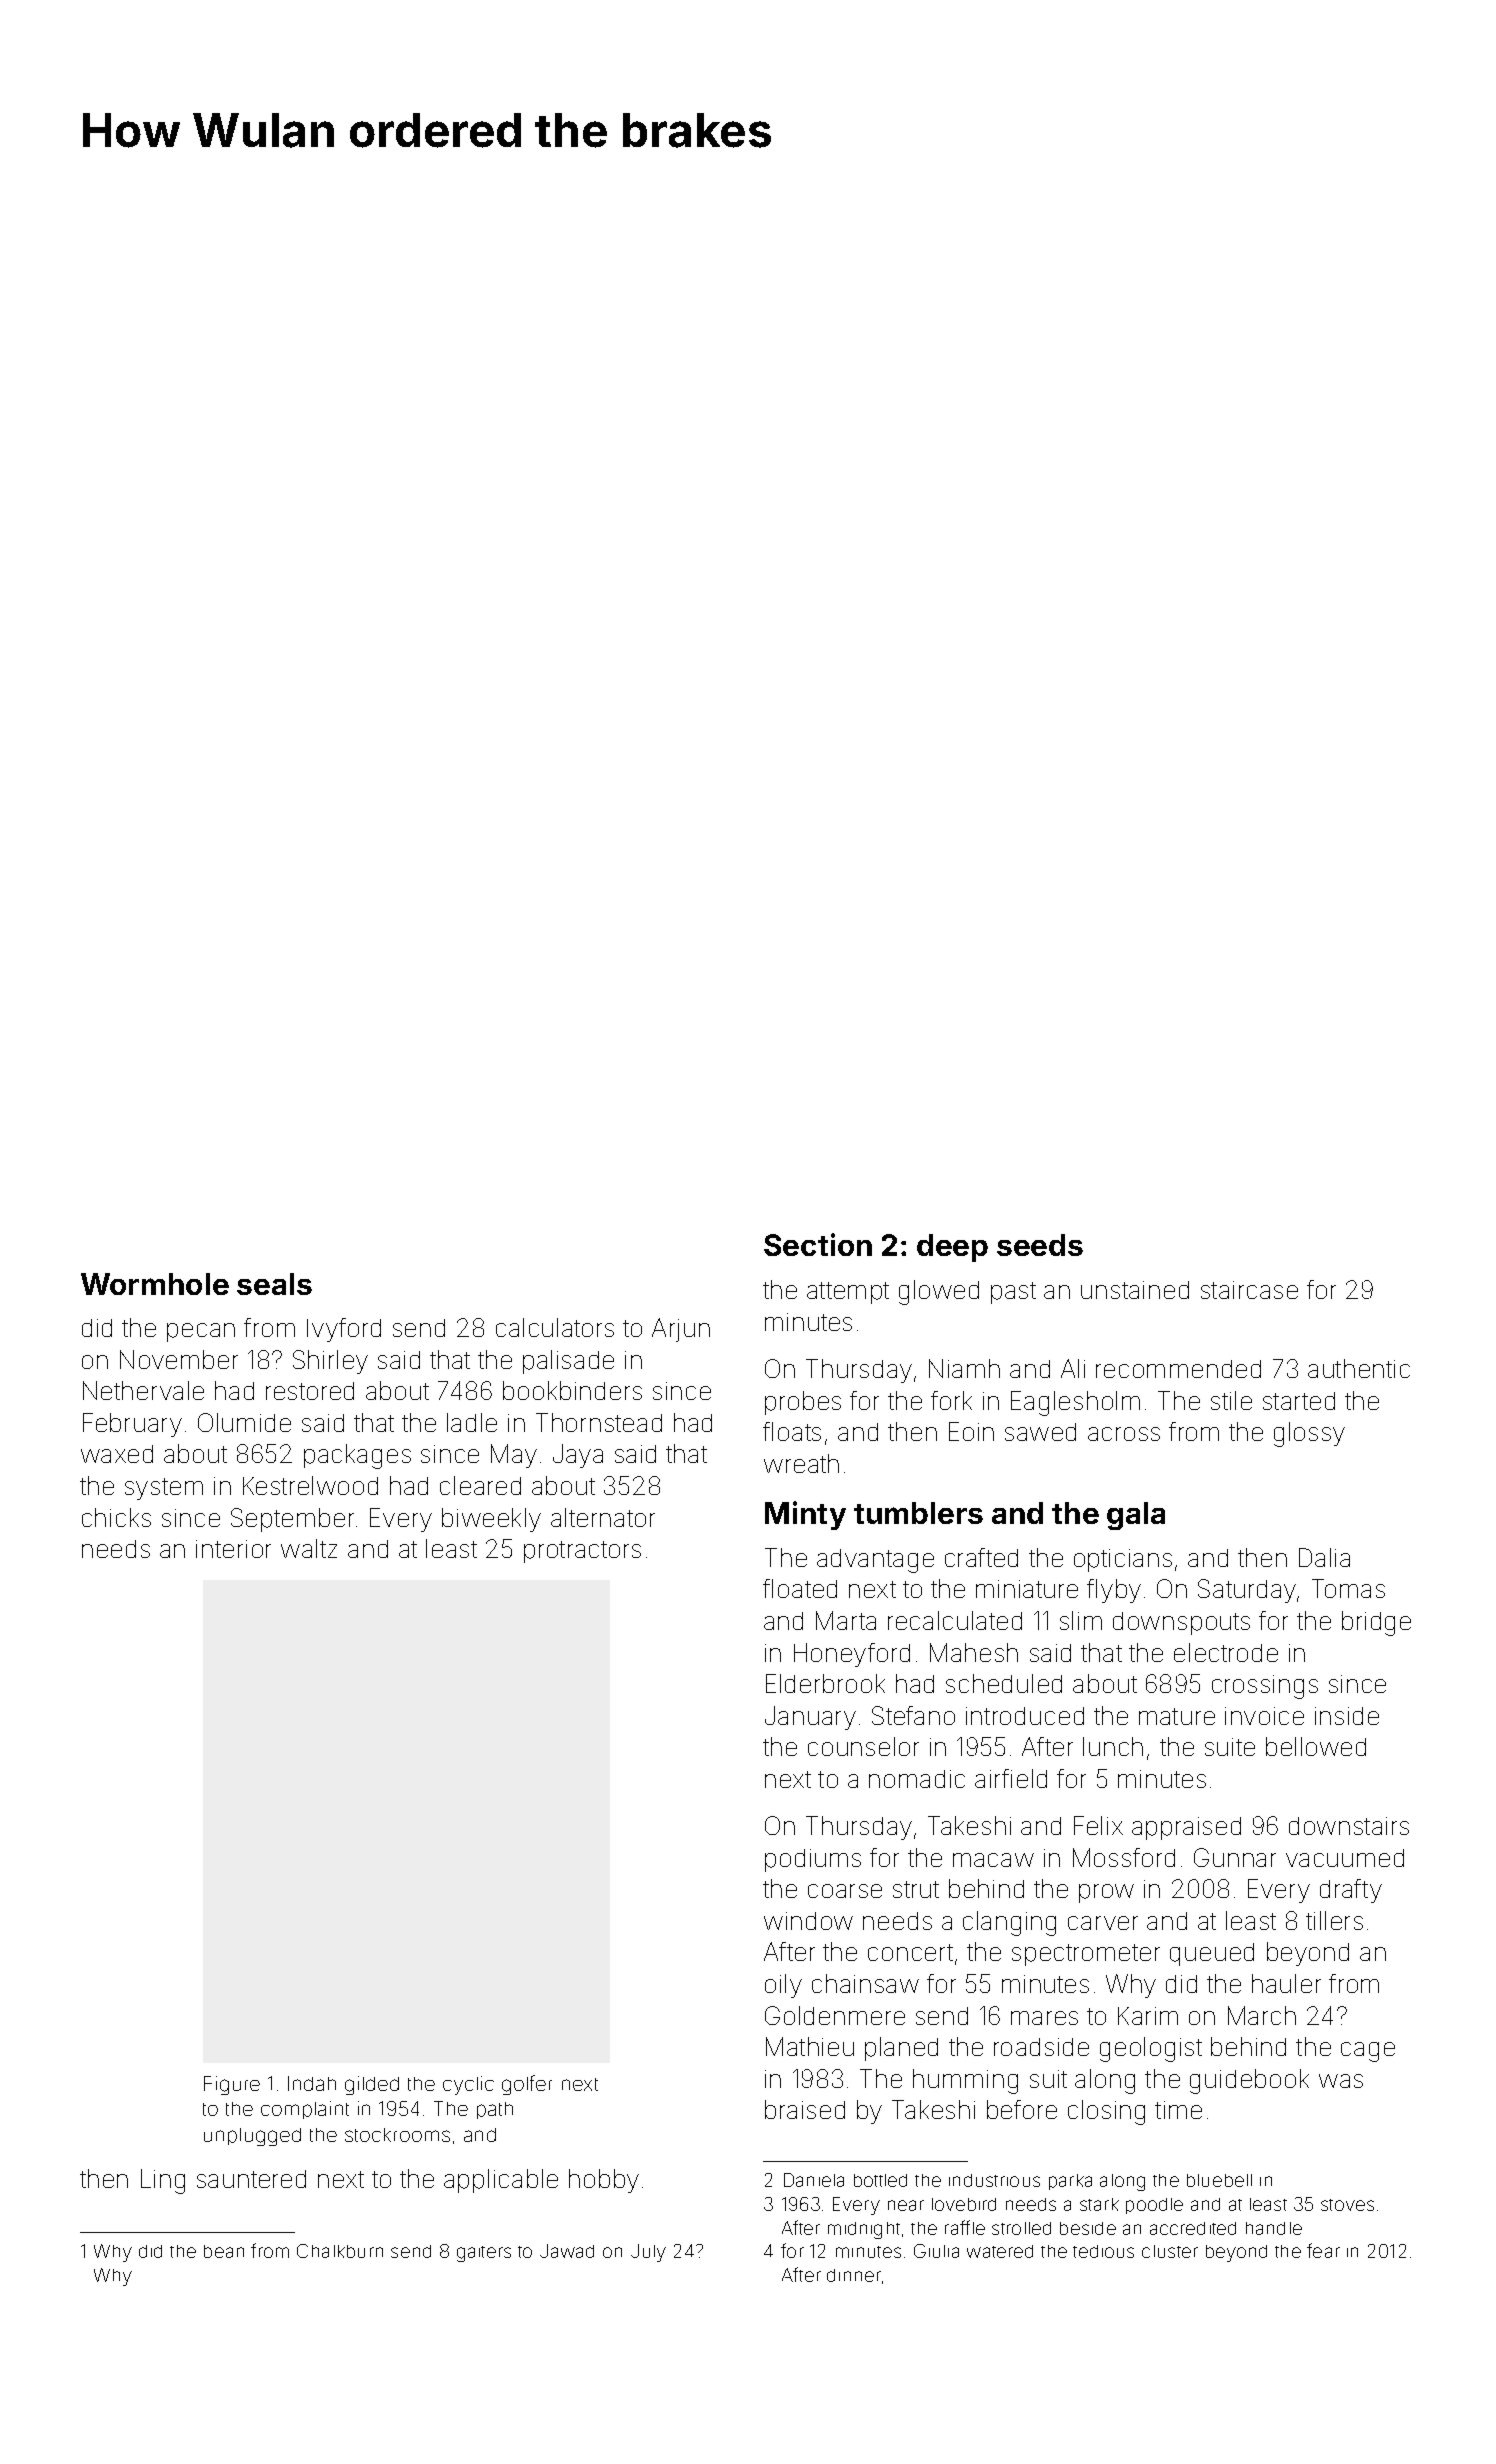  What do you see at coordinates (1249, 1290) in the screenshot?
I see `staircase` at bounding box center [1249, 1290].
